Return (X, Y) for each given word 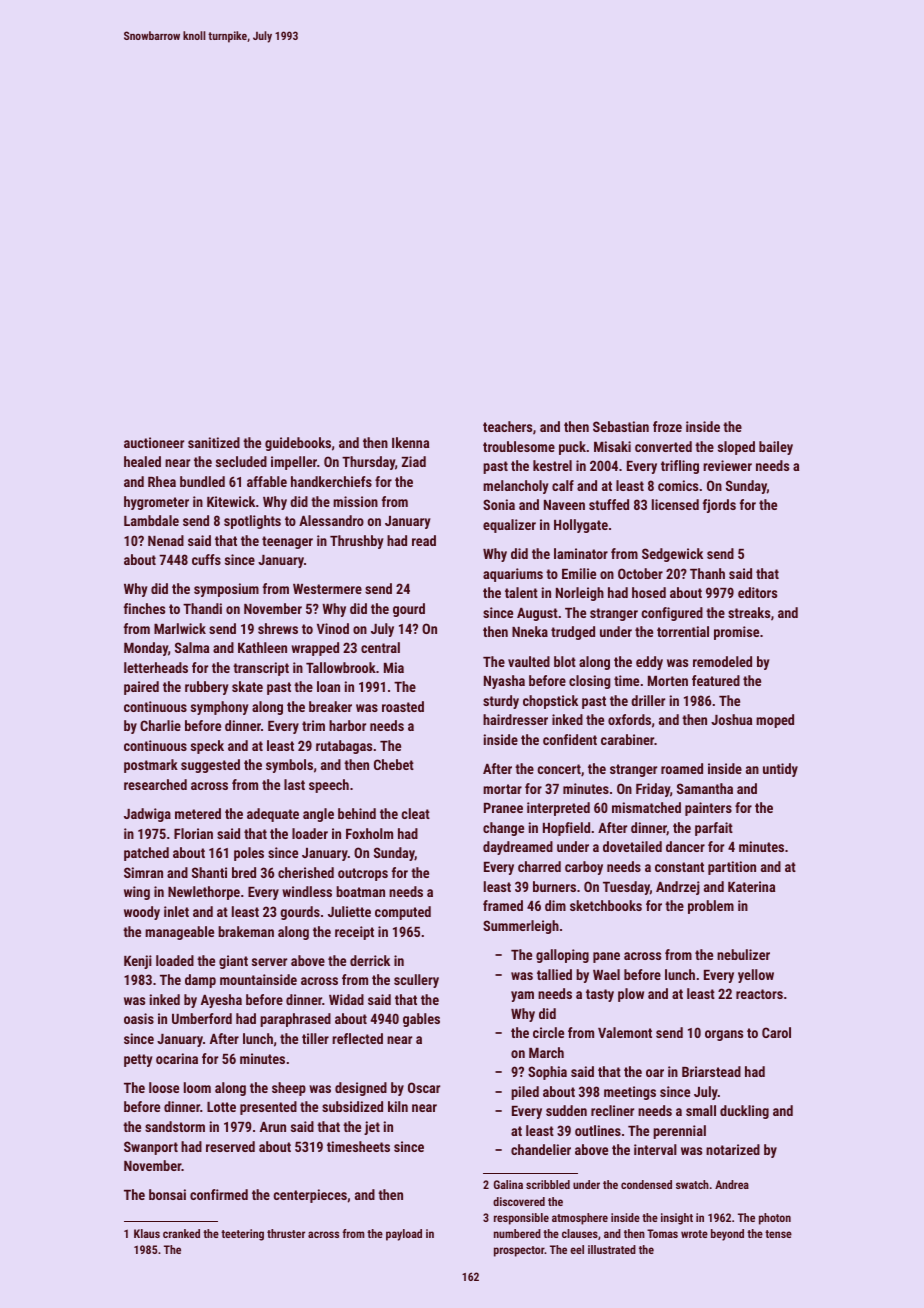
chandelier (541, 1149)
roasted (403, 706)
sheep (289, 1089)
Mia (394, 667)
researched (155, 784)
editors (757, 592)
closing (590, 682)
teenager (287, 542)
